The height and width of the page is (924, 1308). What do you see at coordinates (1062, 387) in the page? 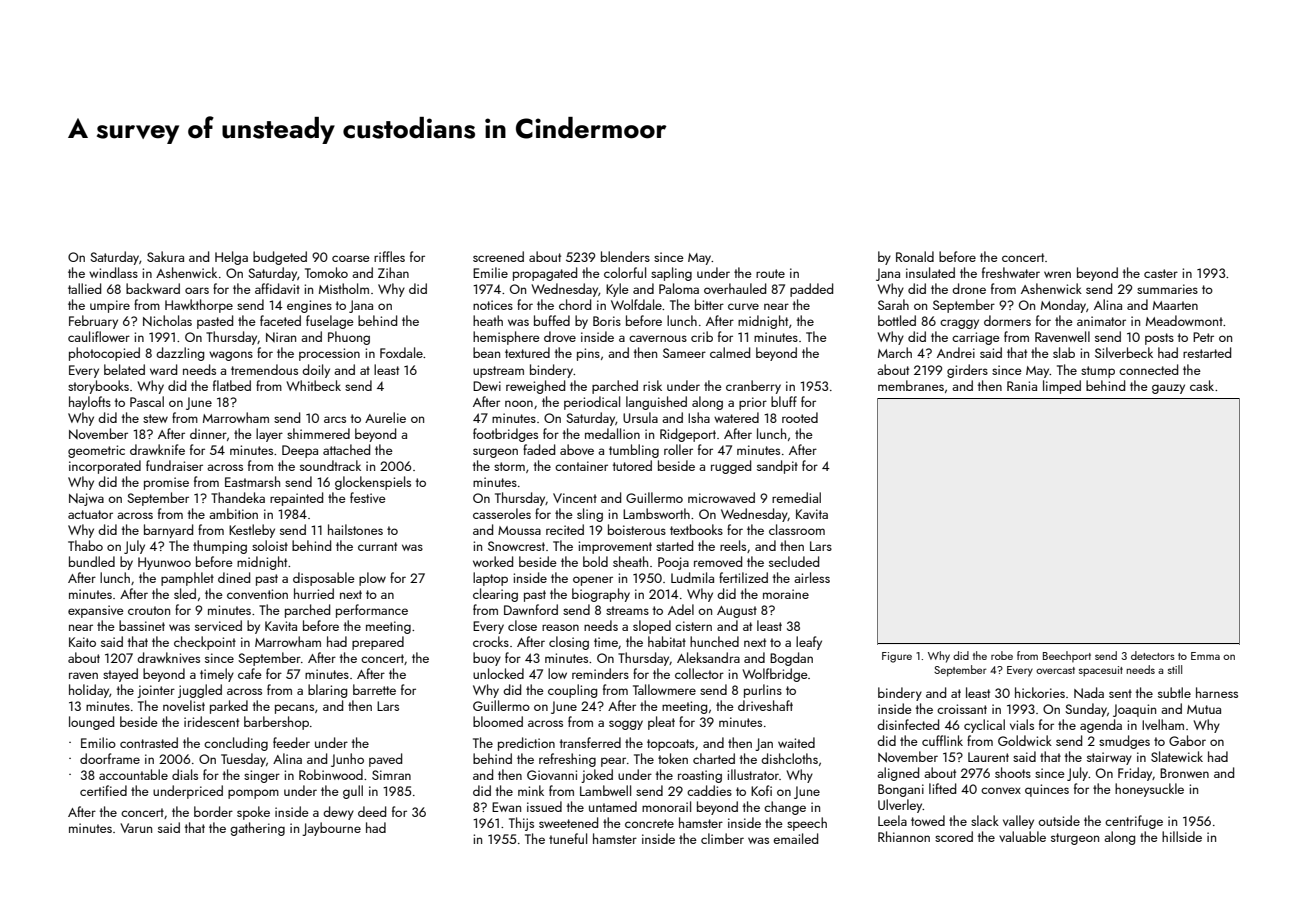
I see `limped` at bounding box center [1062, 387].
